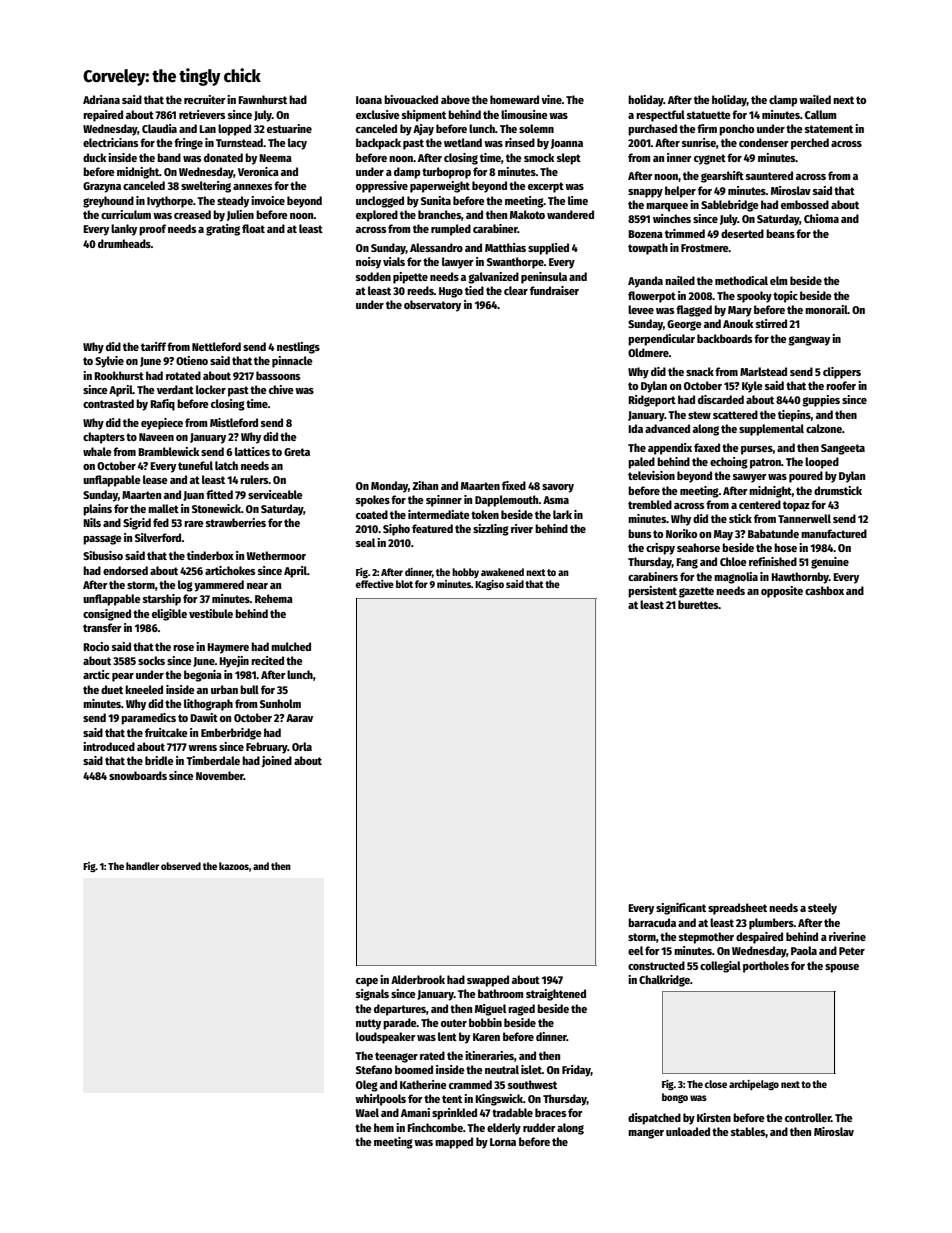 This document has height=1233, width=952. I want to click on hobby, so click(465, 573).
